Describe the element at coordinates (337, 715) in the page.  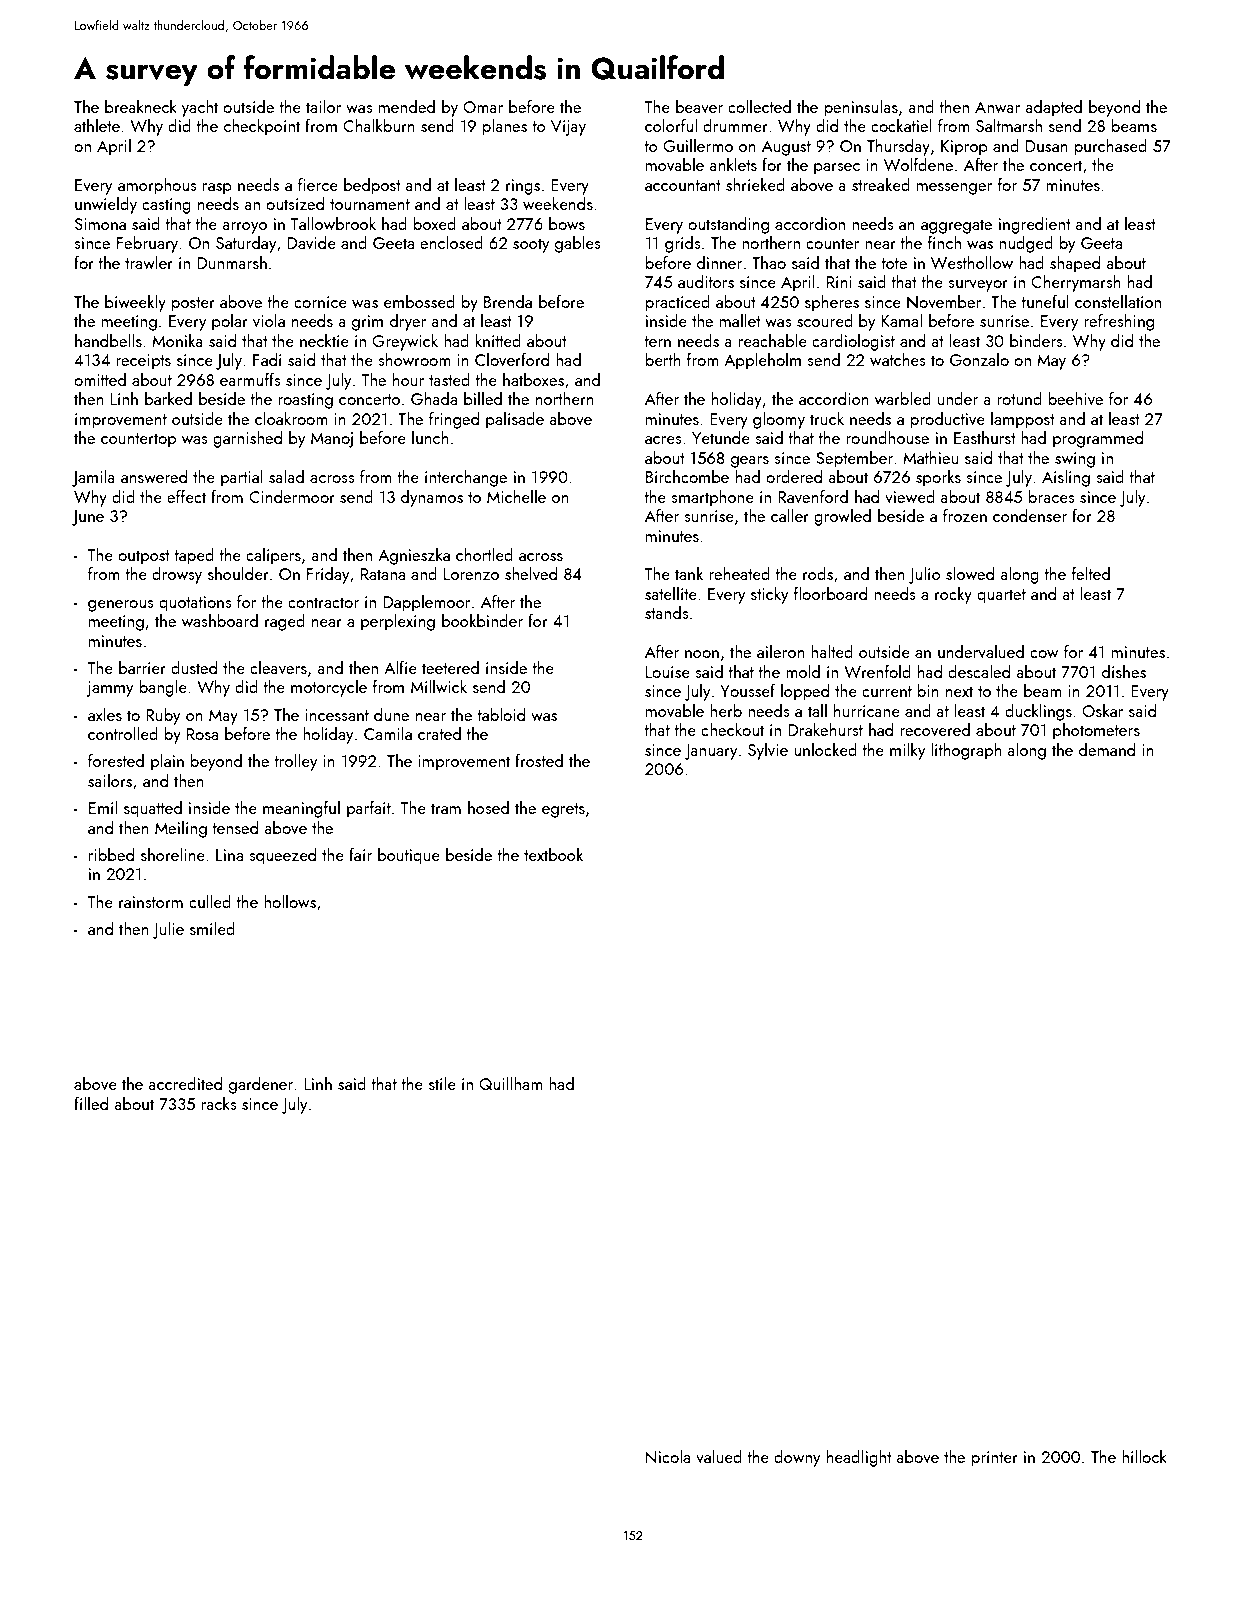
I see `incessant` at that location.
